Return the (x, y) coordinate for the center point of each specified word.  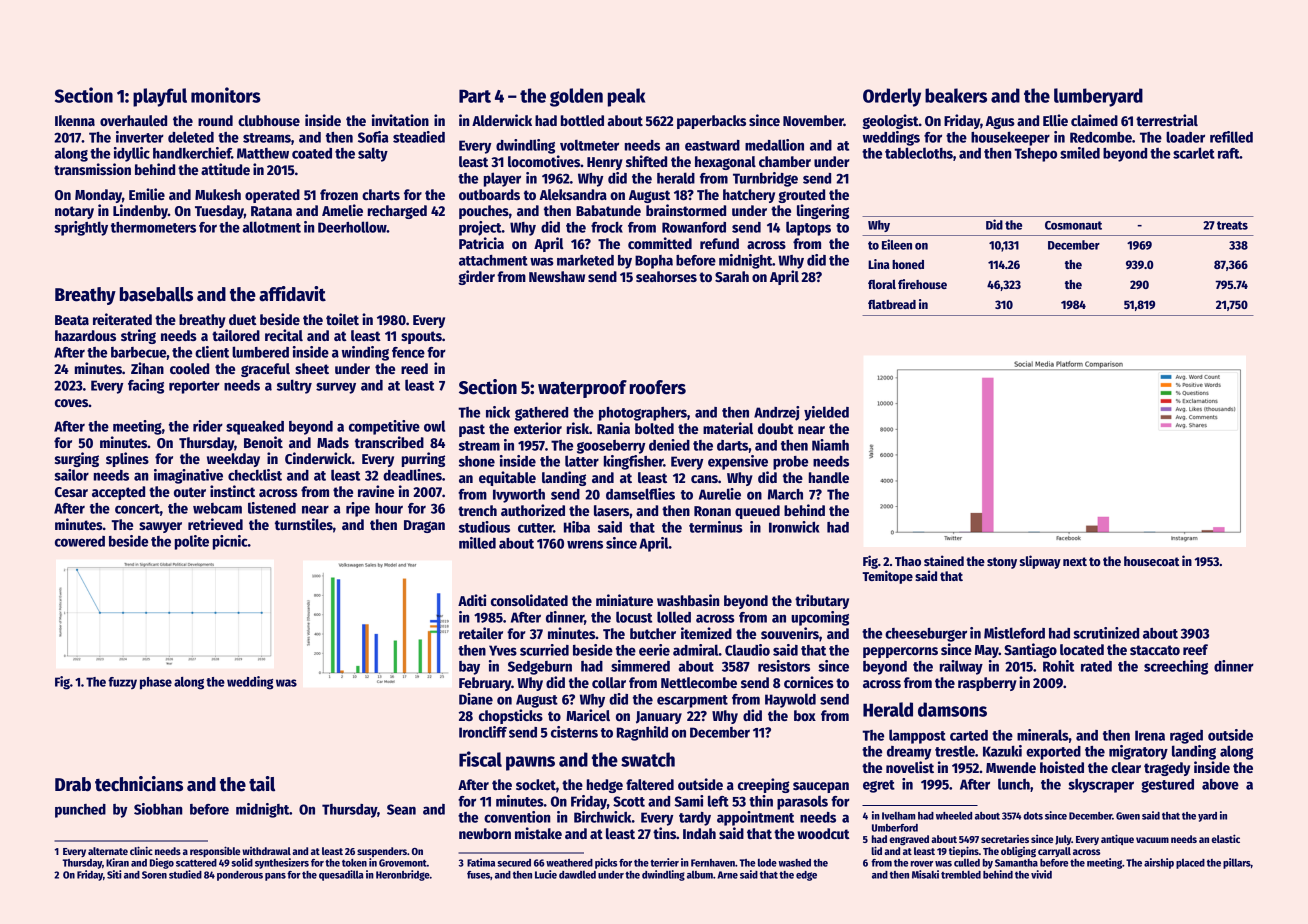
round (215, 120)
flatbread (892, 304)
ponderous (240, 876)
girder (476, 277)
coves (71, 403)
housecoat (1152, 561)
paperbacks (711, 122)
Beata (72, 320)
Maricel (588, 715)
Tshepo (1035, 155)
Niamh (830, 445)
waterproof (582, 389)
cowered (80, 541)
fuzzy (122, 683)
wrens (585, 544)
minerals (1043, 735)
